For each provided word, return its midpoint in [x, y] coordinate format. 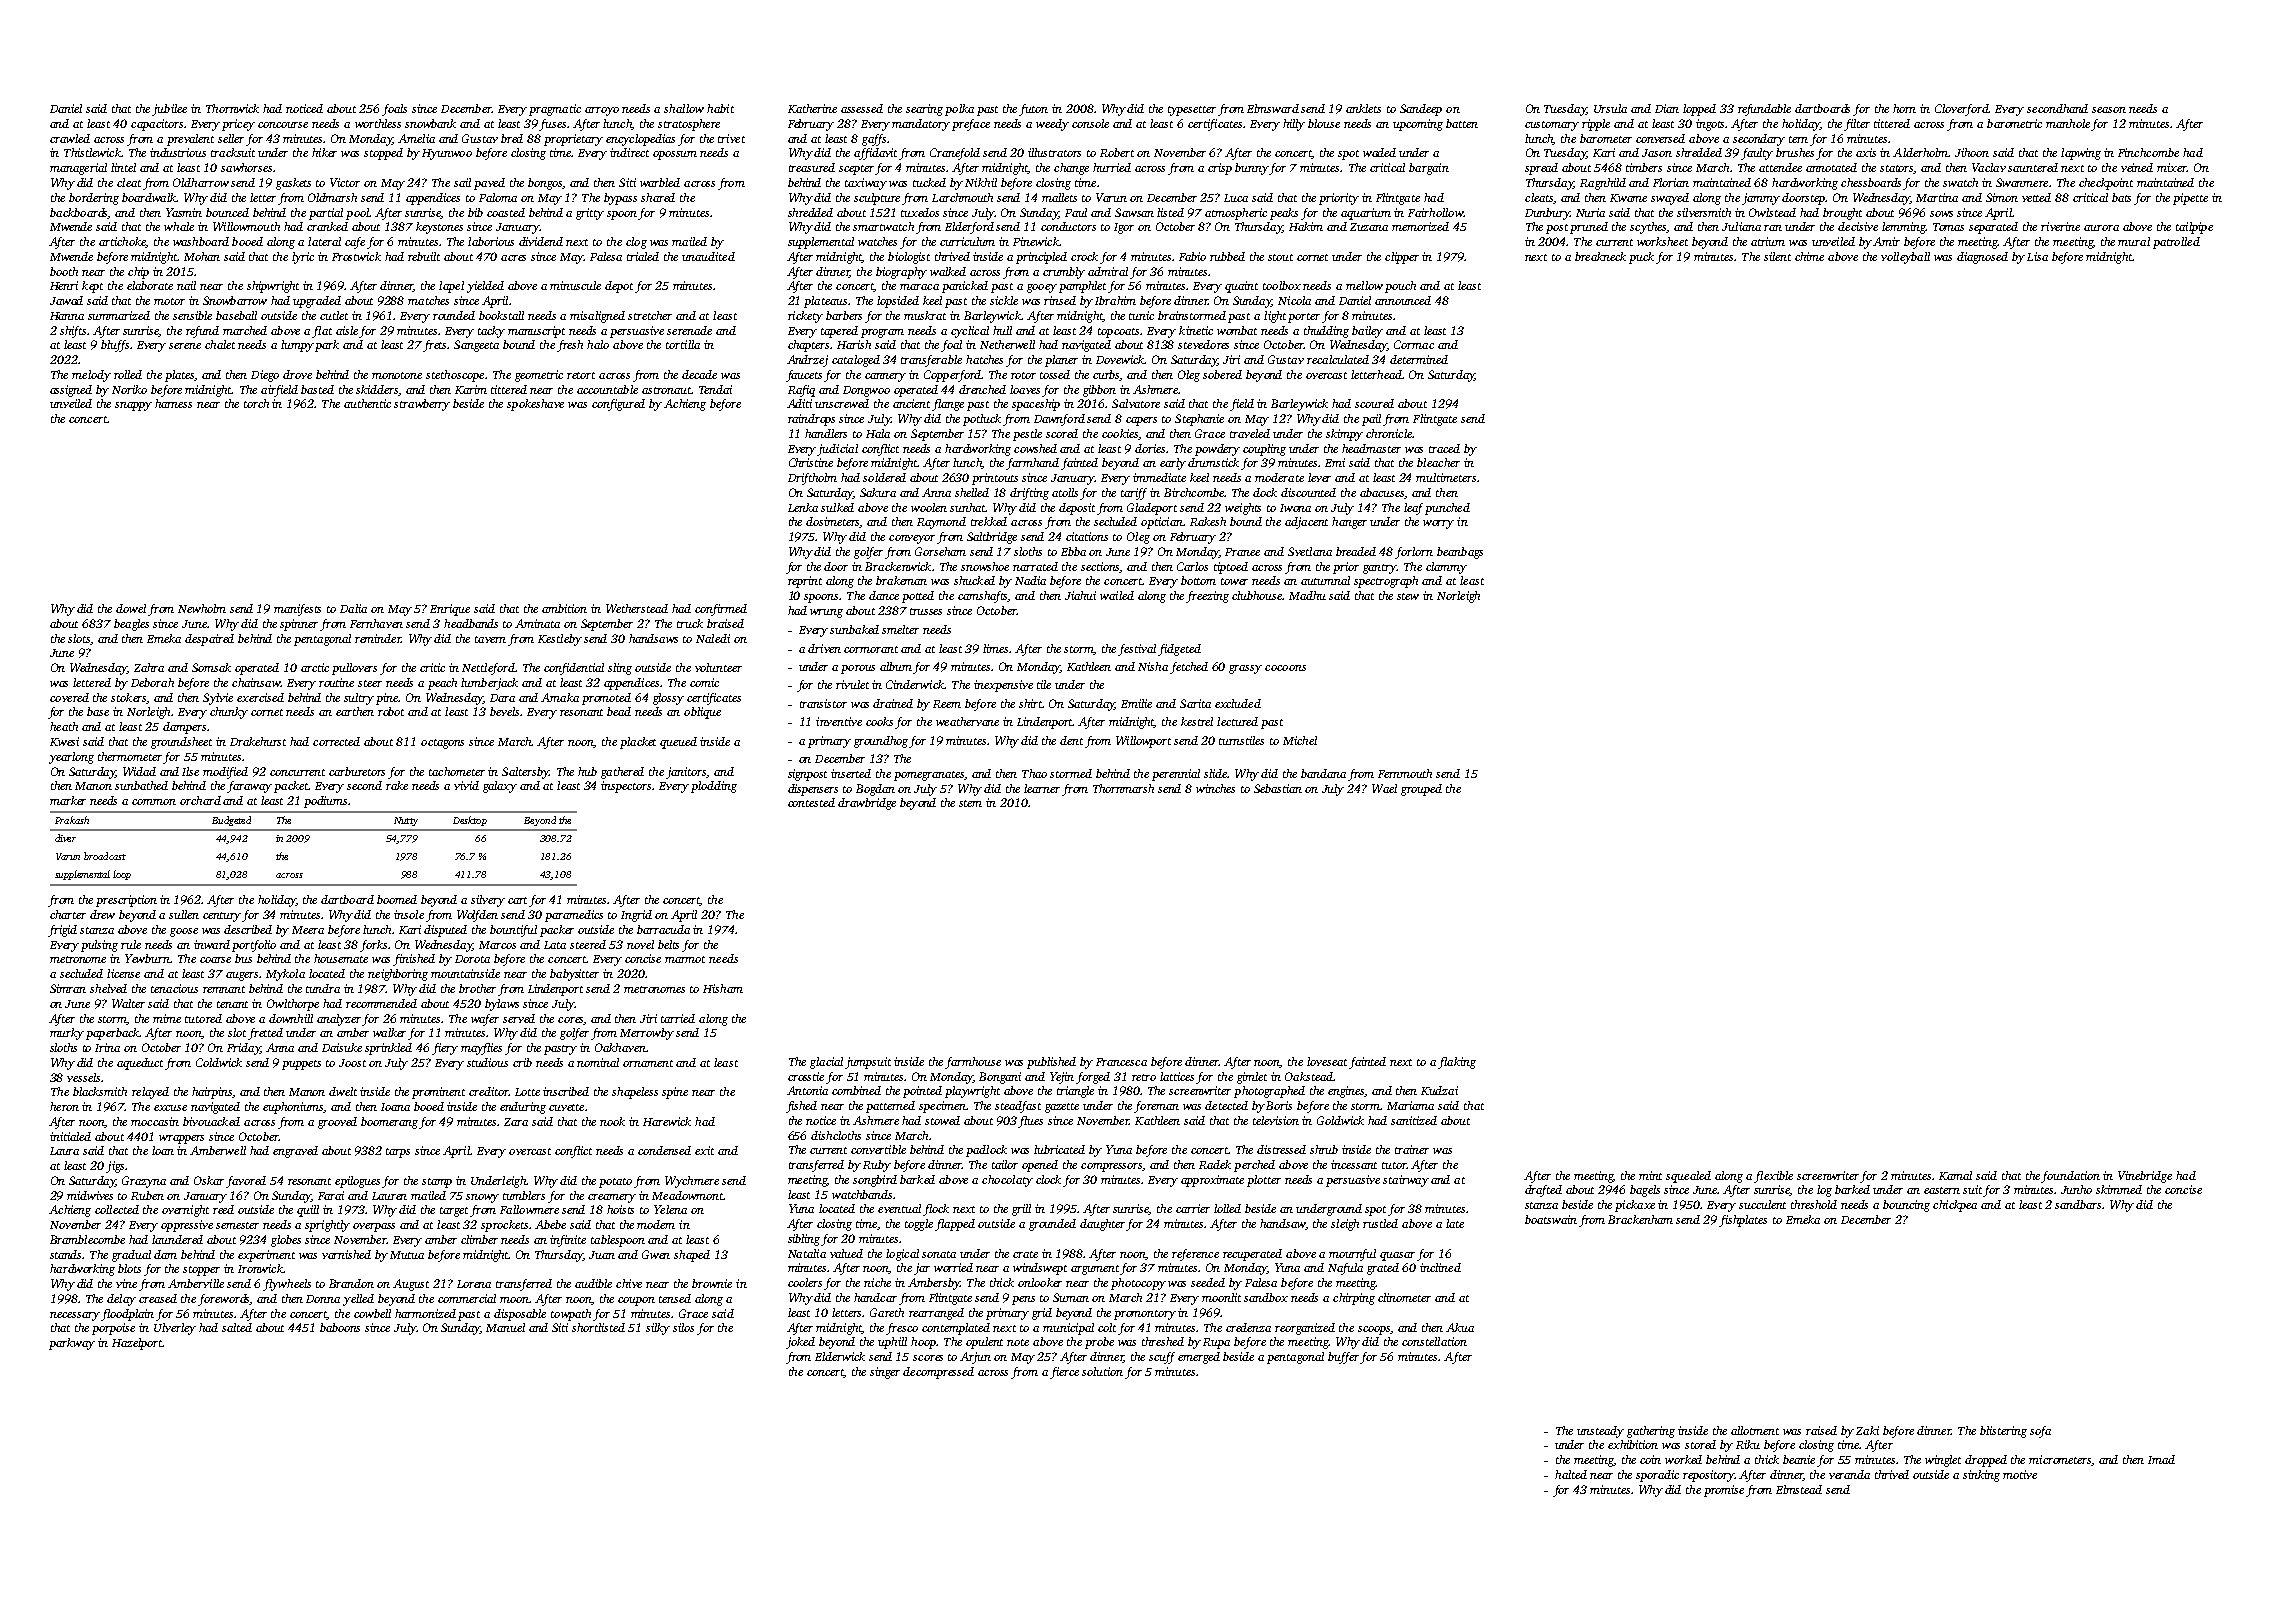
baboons [340, 1327]
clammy [1446, 568]
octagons [442, 744]
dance [884, 595]
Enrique [450, 610]
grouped [1421, 790]
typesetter [1192, 111]
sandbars [2078, 1204]
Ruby [877, 1166]
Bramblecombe [87, 1239]
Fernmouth [1405, 773]
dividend [541, 241]
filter [1857, 125]
